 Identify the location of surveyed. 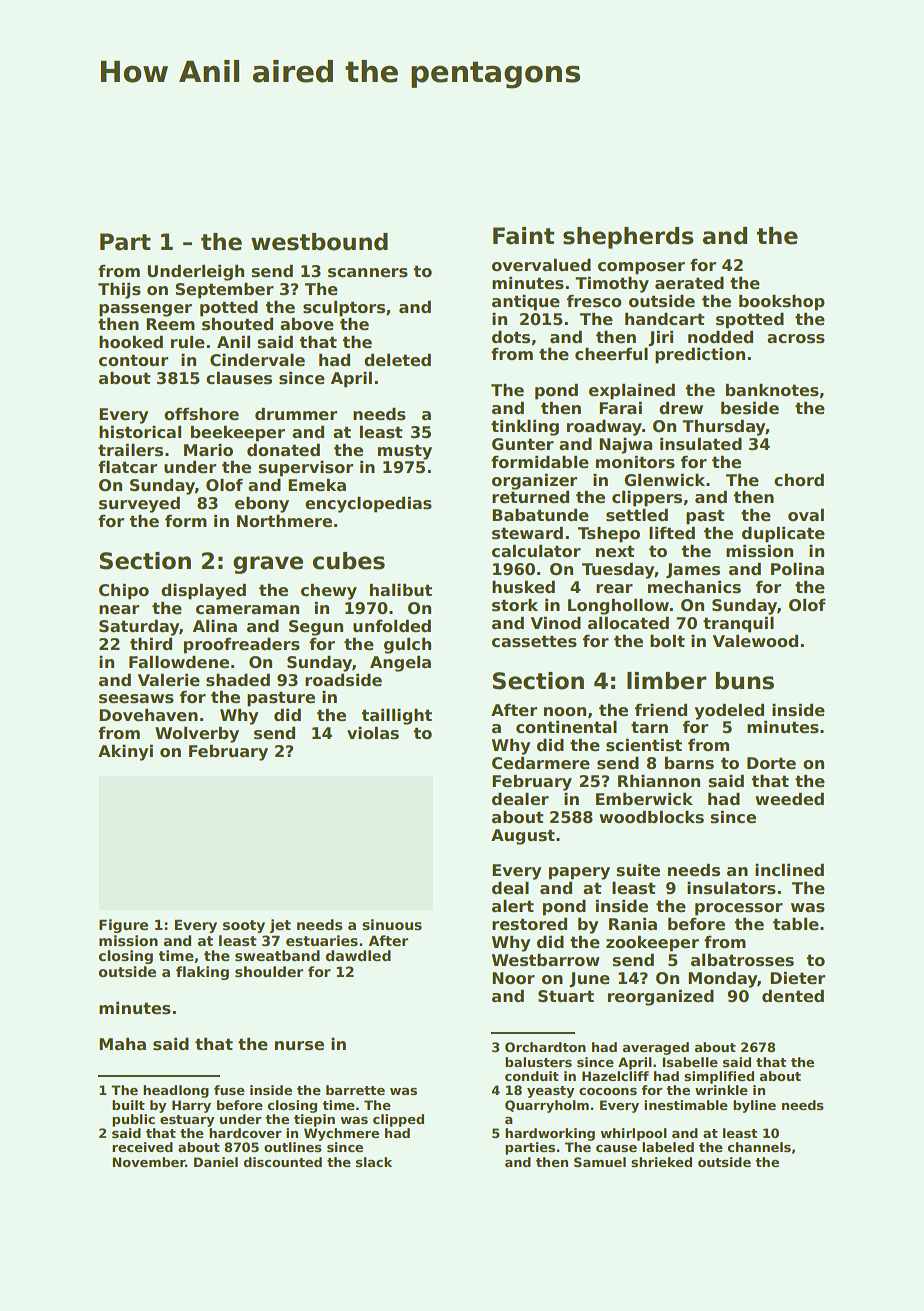
(139, 504).
